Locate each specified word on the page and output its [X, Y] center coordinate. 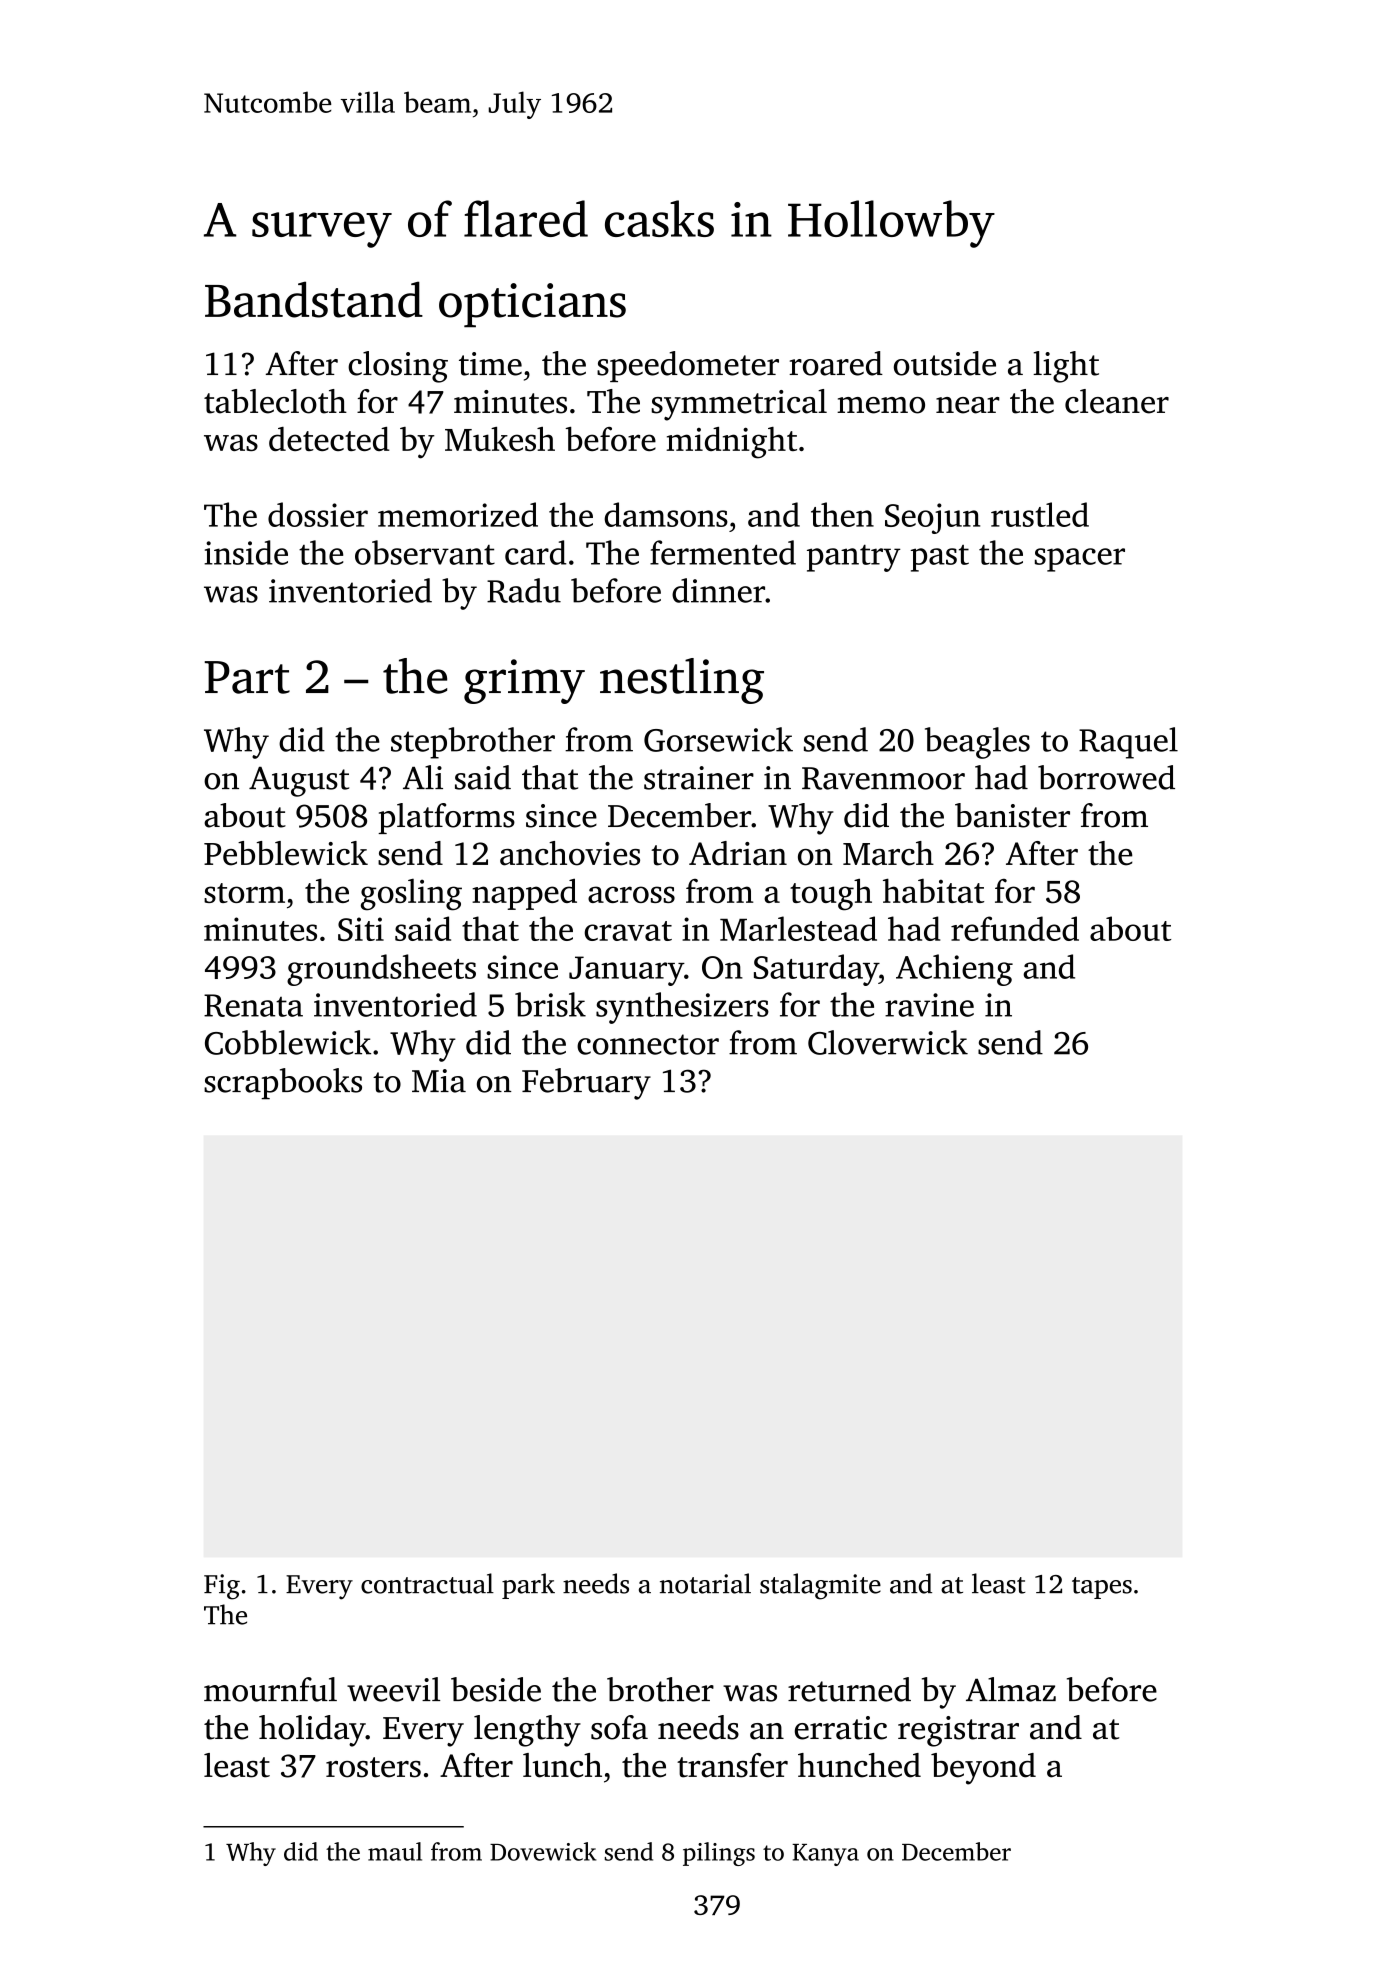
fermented [723, 552]
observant [425, 552]
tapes [1102, 1588]
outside [945, 363]
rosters [373, 1767]
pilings [719, 1854]
